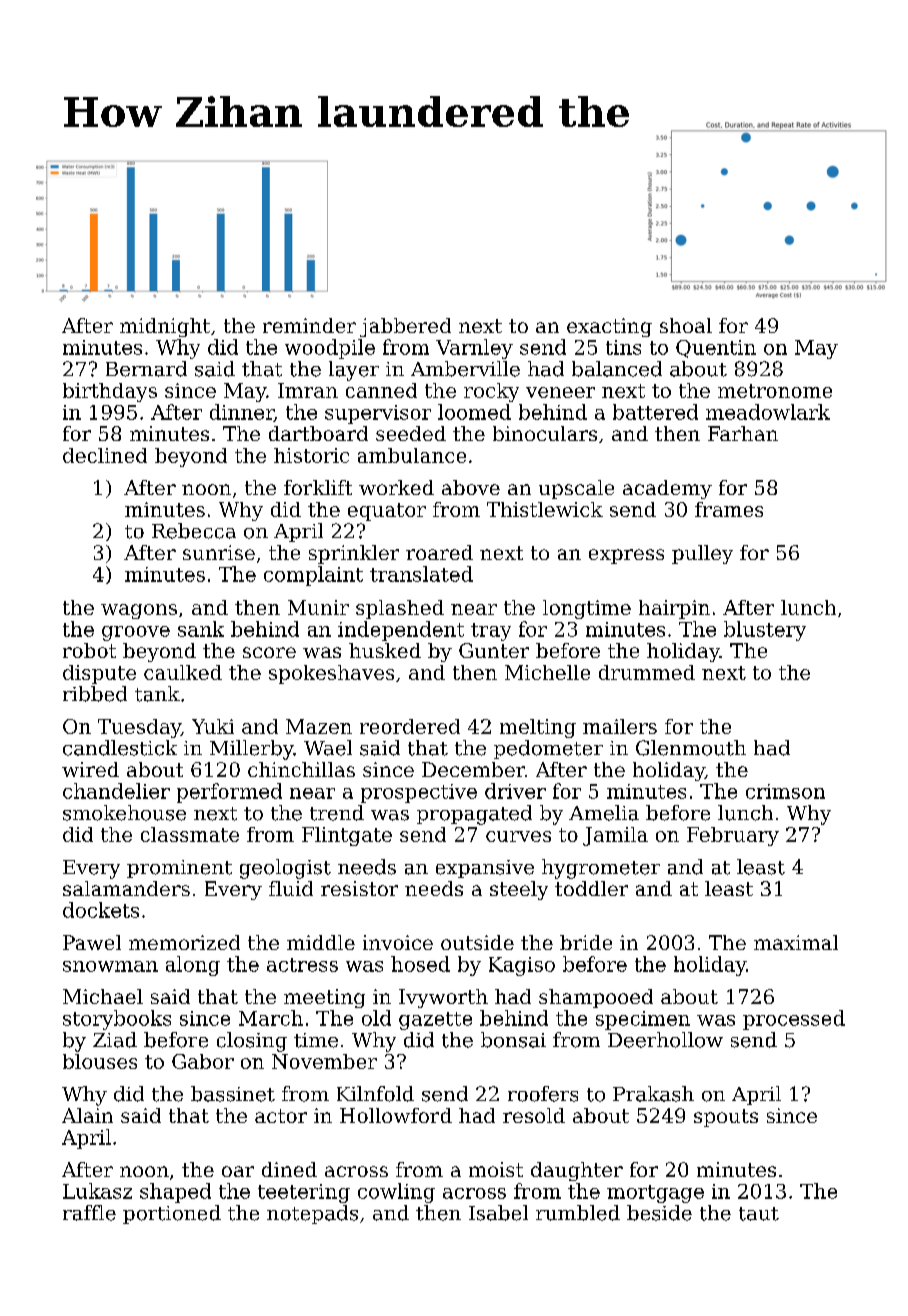 The width and height of the page is (908, 1316). What do you see at coordinates (97, 1191) in the page?
I see `Lukasz` at bounding box center [97, 1191].
